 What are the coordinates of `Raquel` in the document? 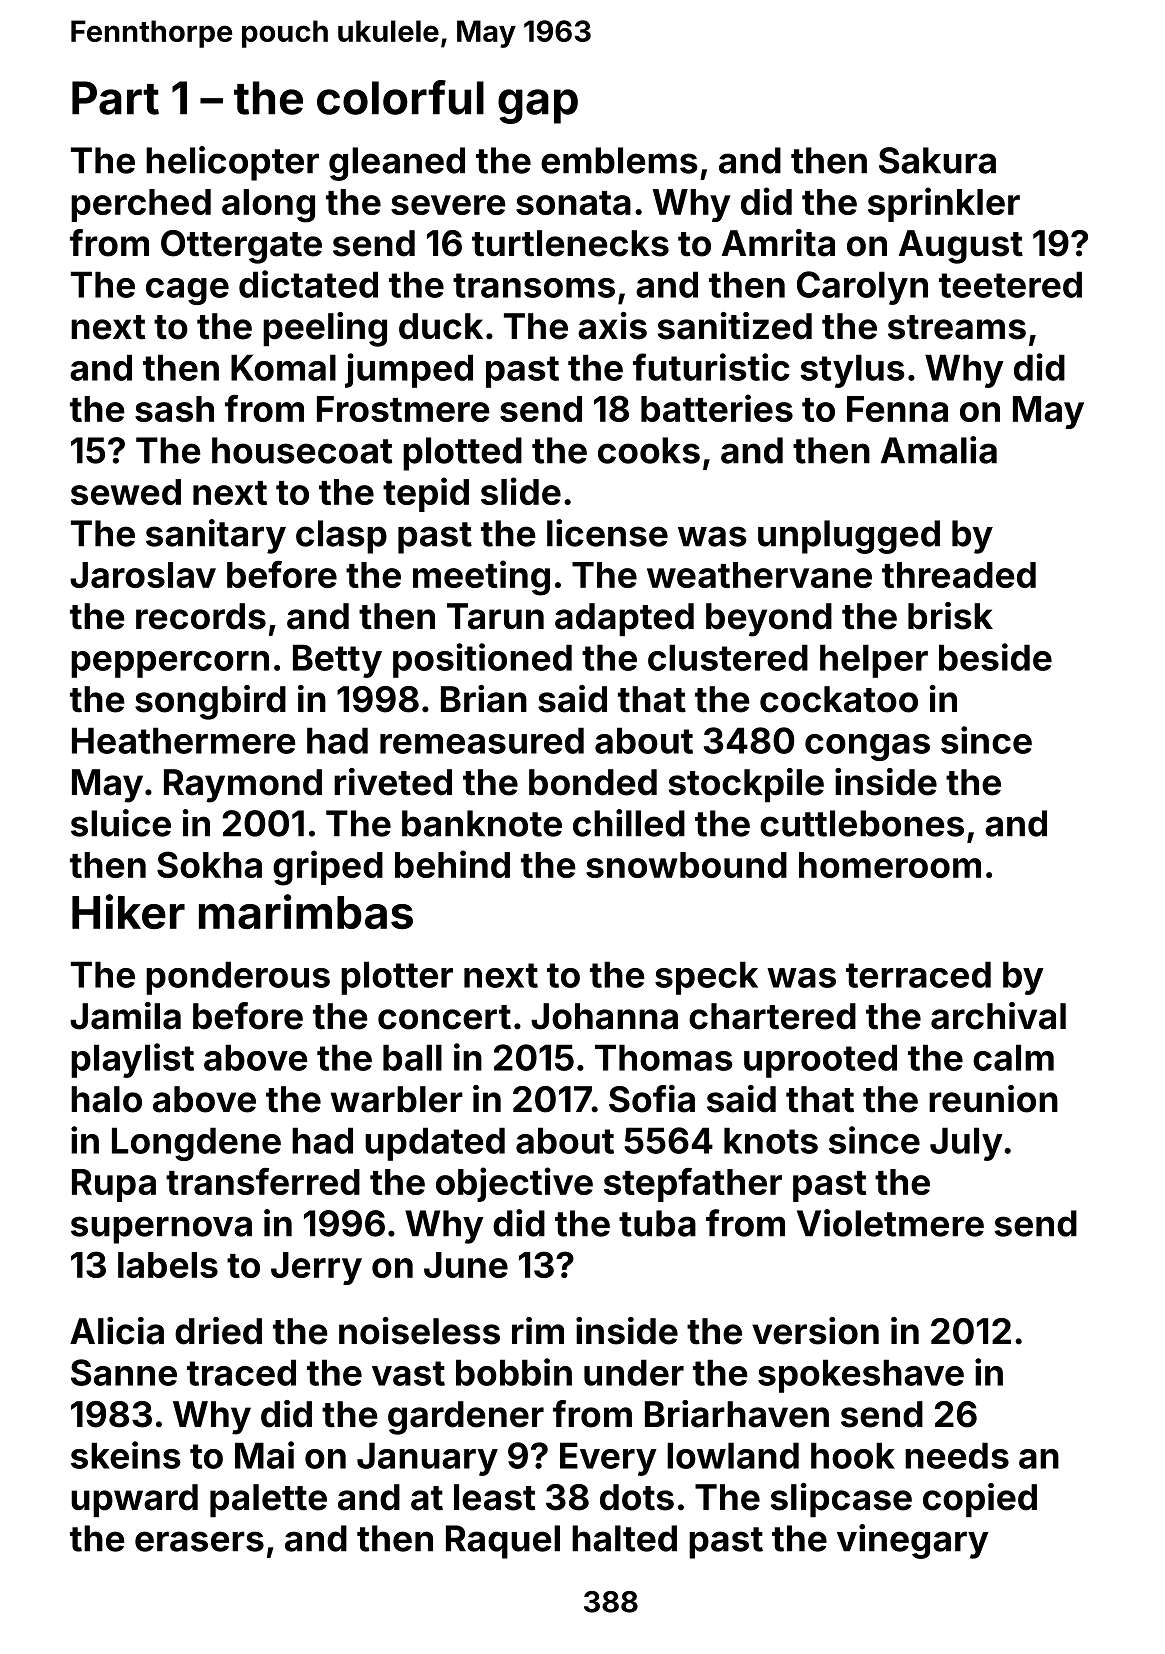 It's located at (503, 1542).
